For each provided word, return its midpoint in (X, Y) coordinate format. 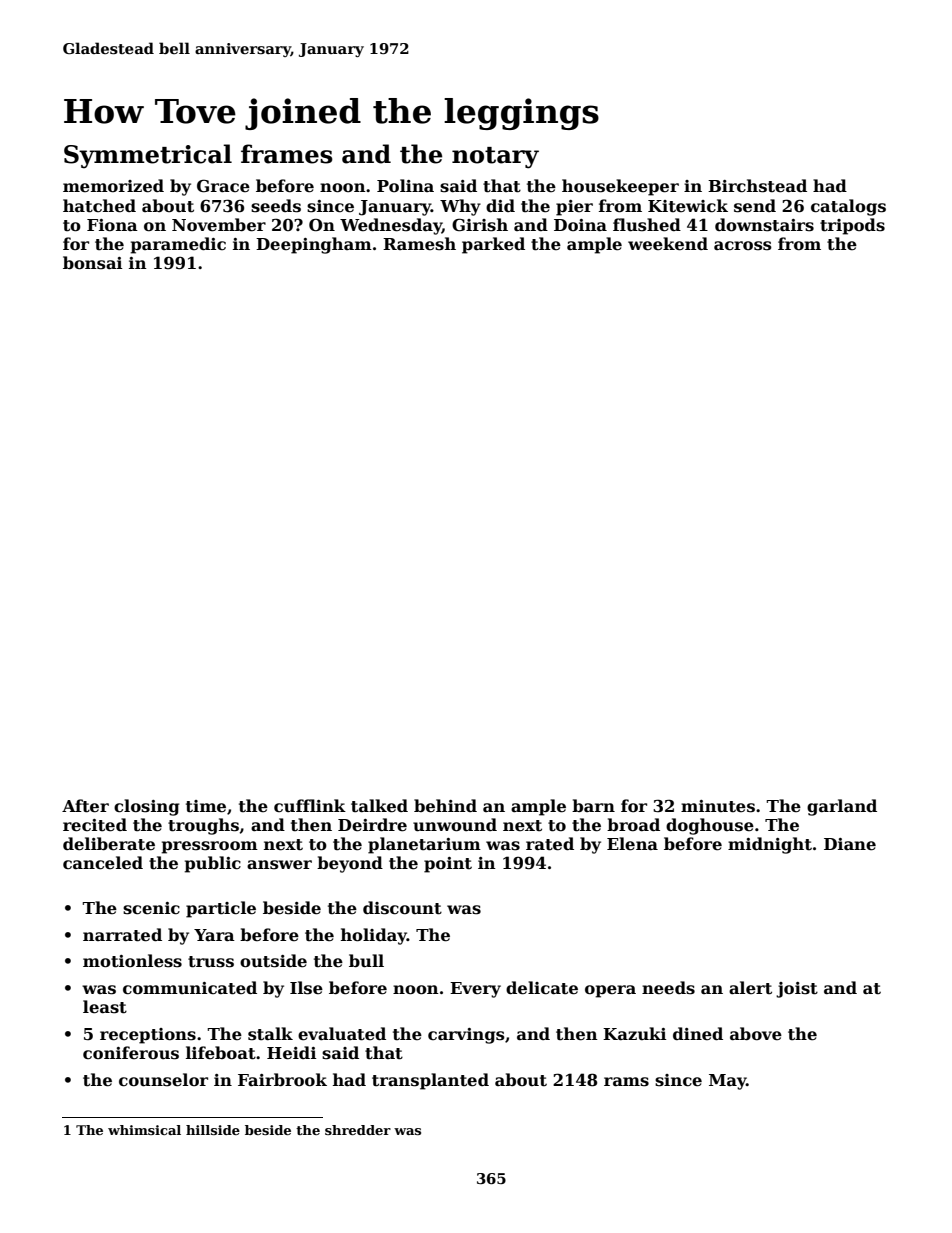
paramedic (178, 245)
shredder (358, 1130)
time (206, 806)
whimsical (144, 1130)
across (743, 246)
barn (593, 805)
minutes (718, 806)
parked (493, 245)
